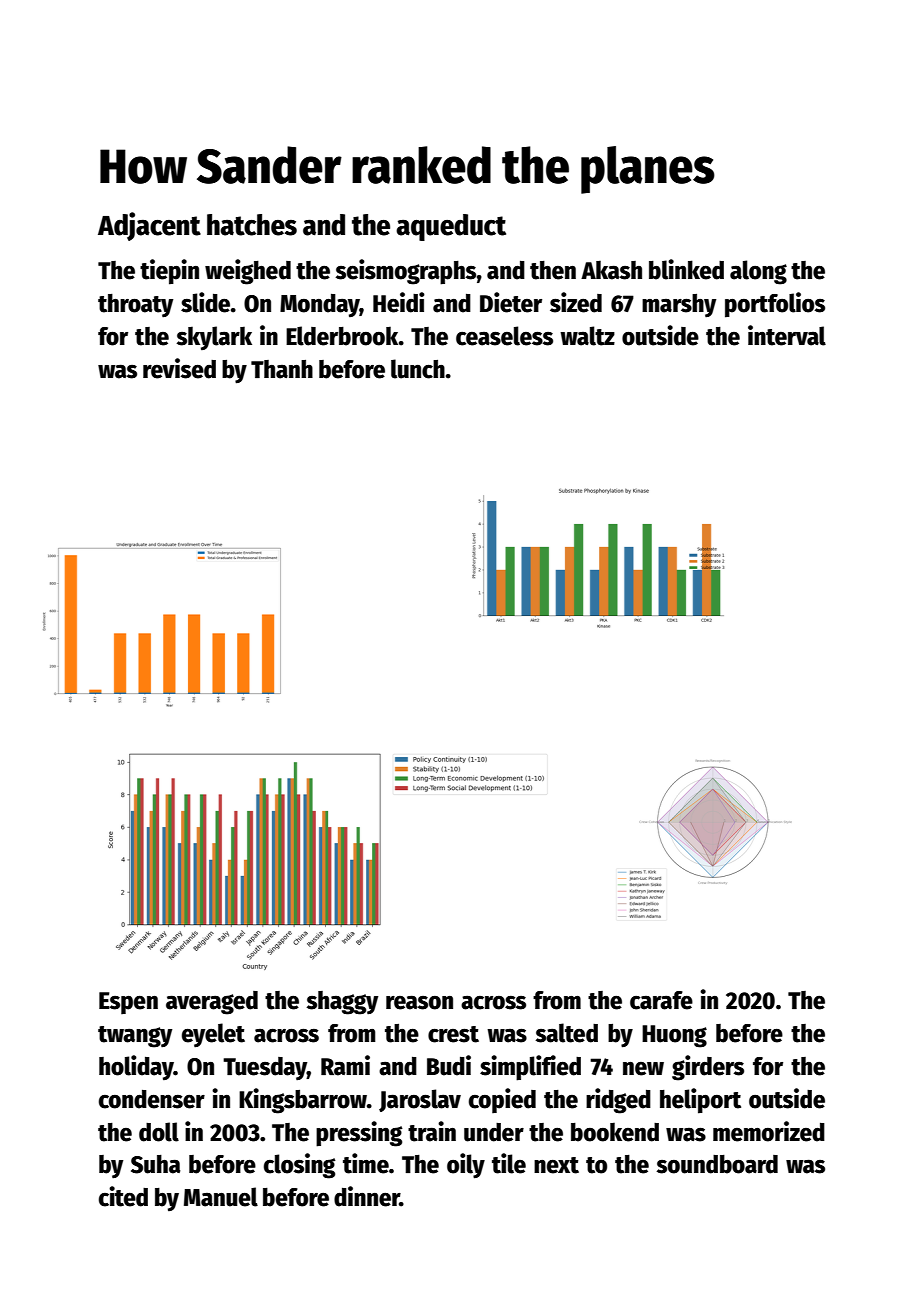 The height and width of the screenshot is (1311, 924). I want to click on doll, so click(159, 1132).
